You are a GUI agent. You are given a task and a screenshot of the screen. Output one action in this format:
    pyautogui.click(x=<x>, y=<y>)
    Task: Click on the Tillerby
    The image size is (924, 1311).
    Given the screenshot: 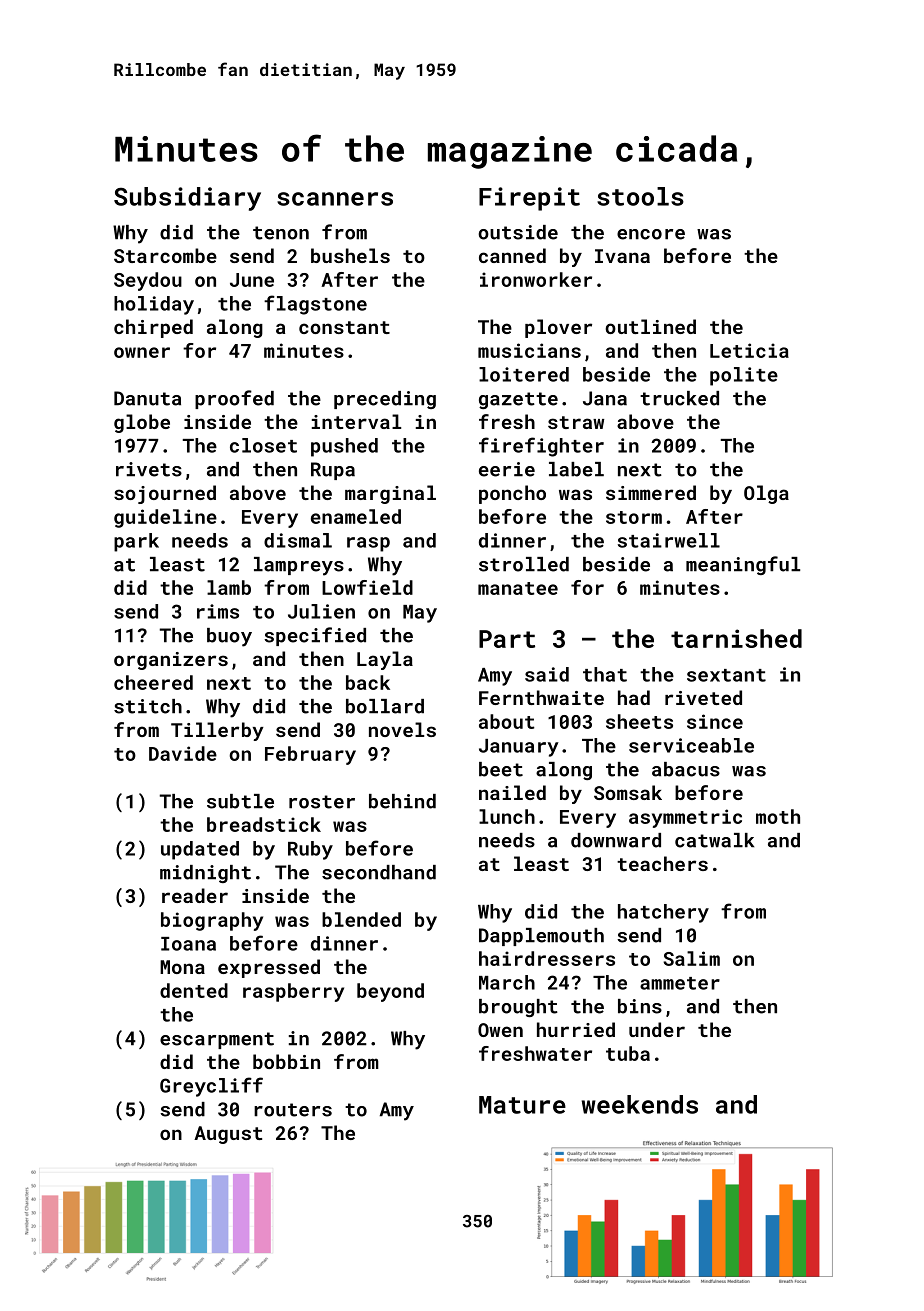 What is the action you would take?
    pyautogui.click(x=217, y=731)
